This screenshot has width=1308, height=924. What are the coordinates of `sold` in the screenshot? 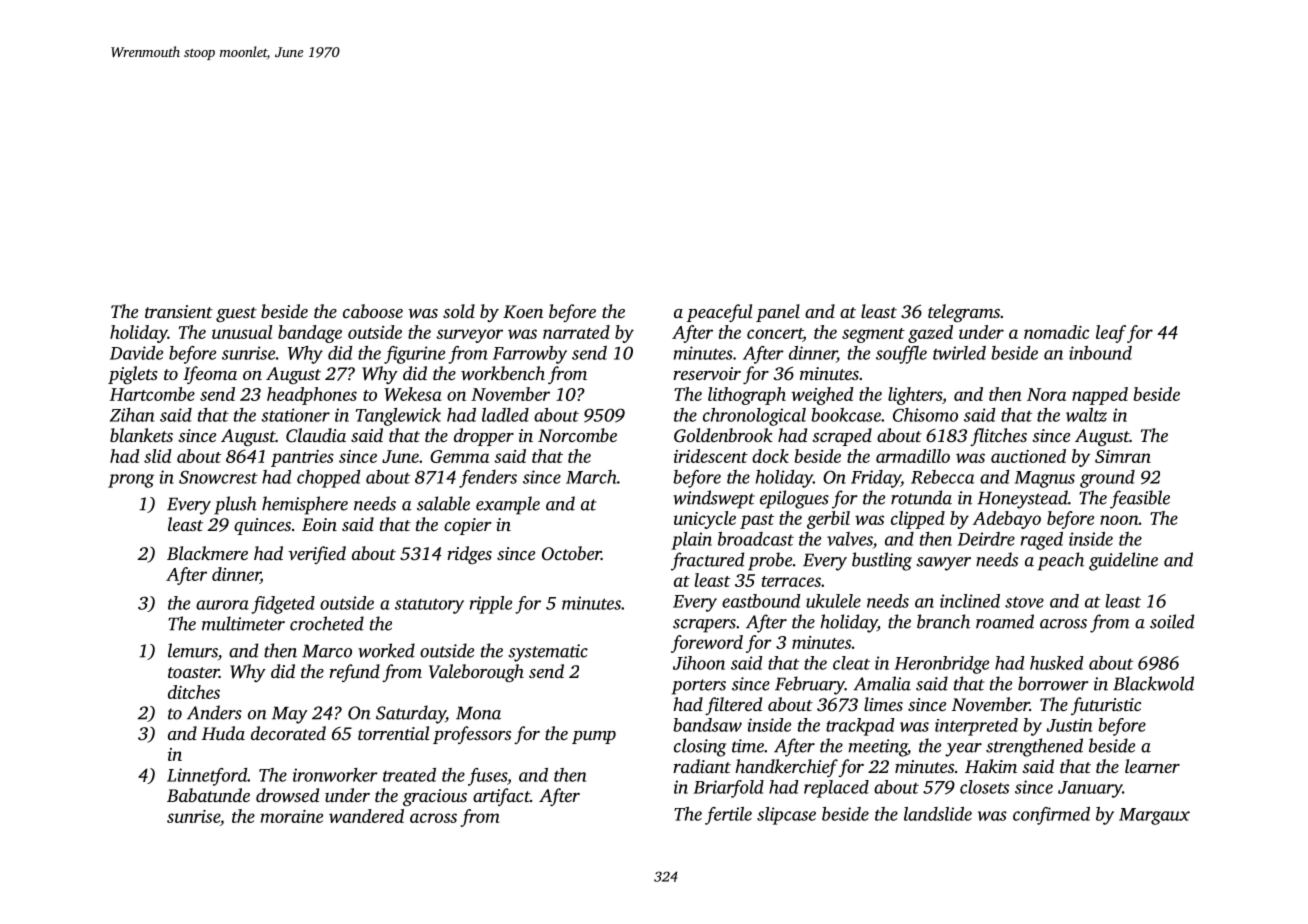 It's located at (459, 311).
